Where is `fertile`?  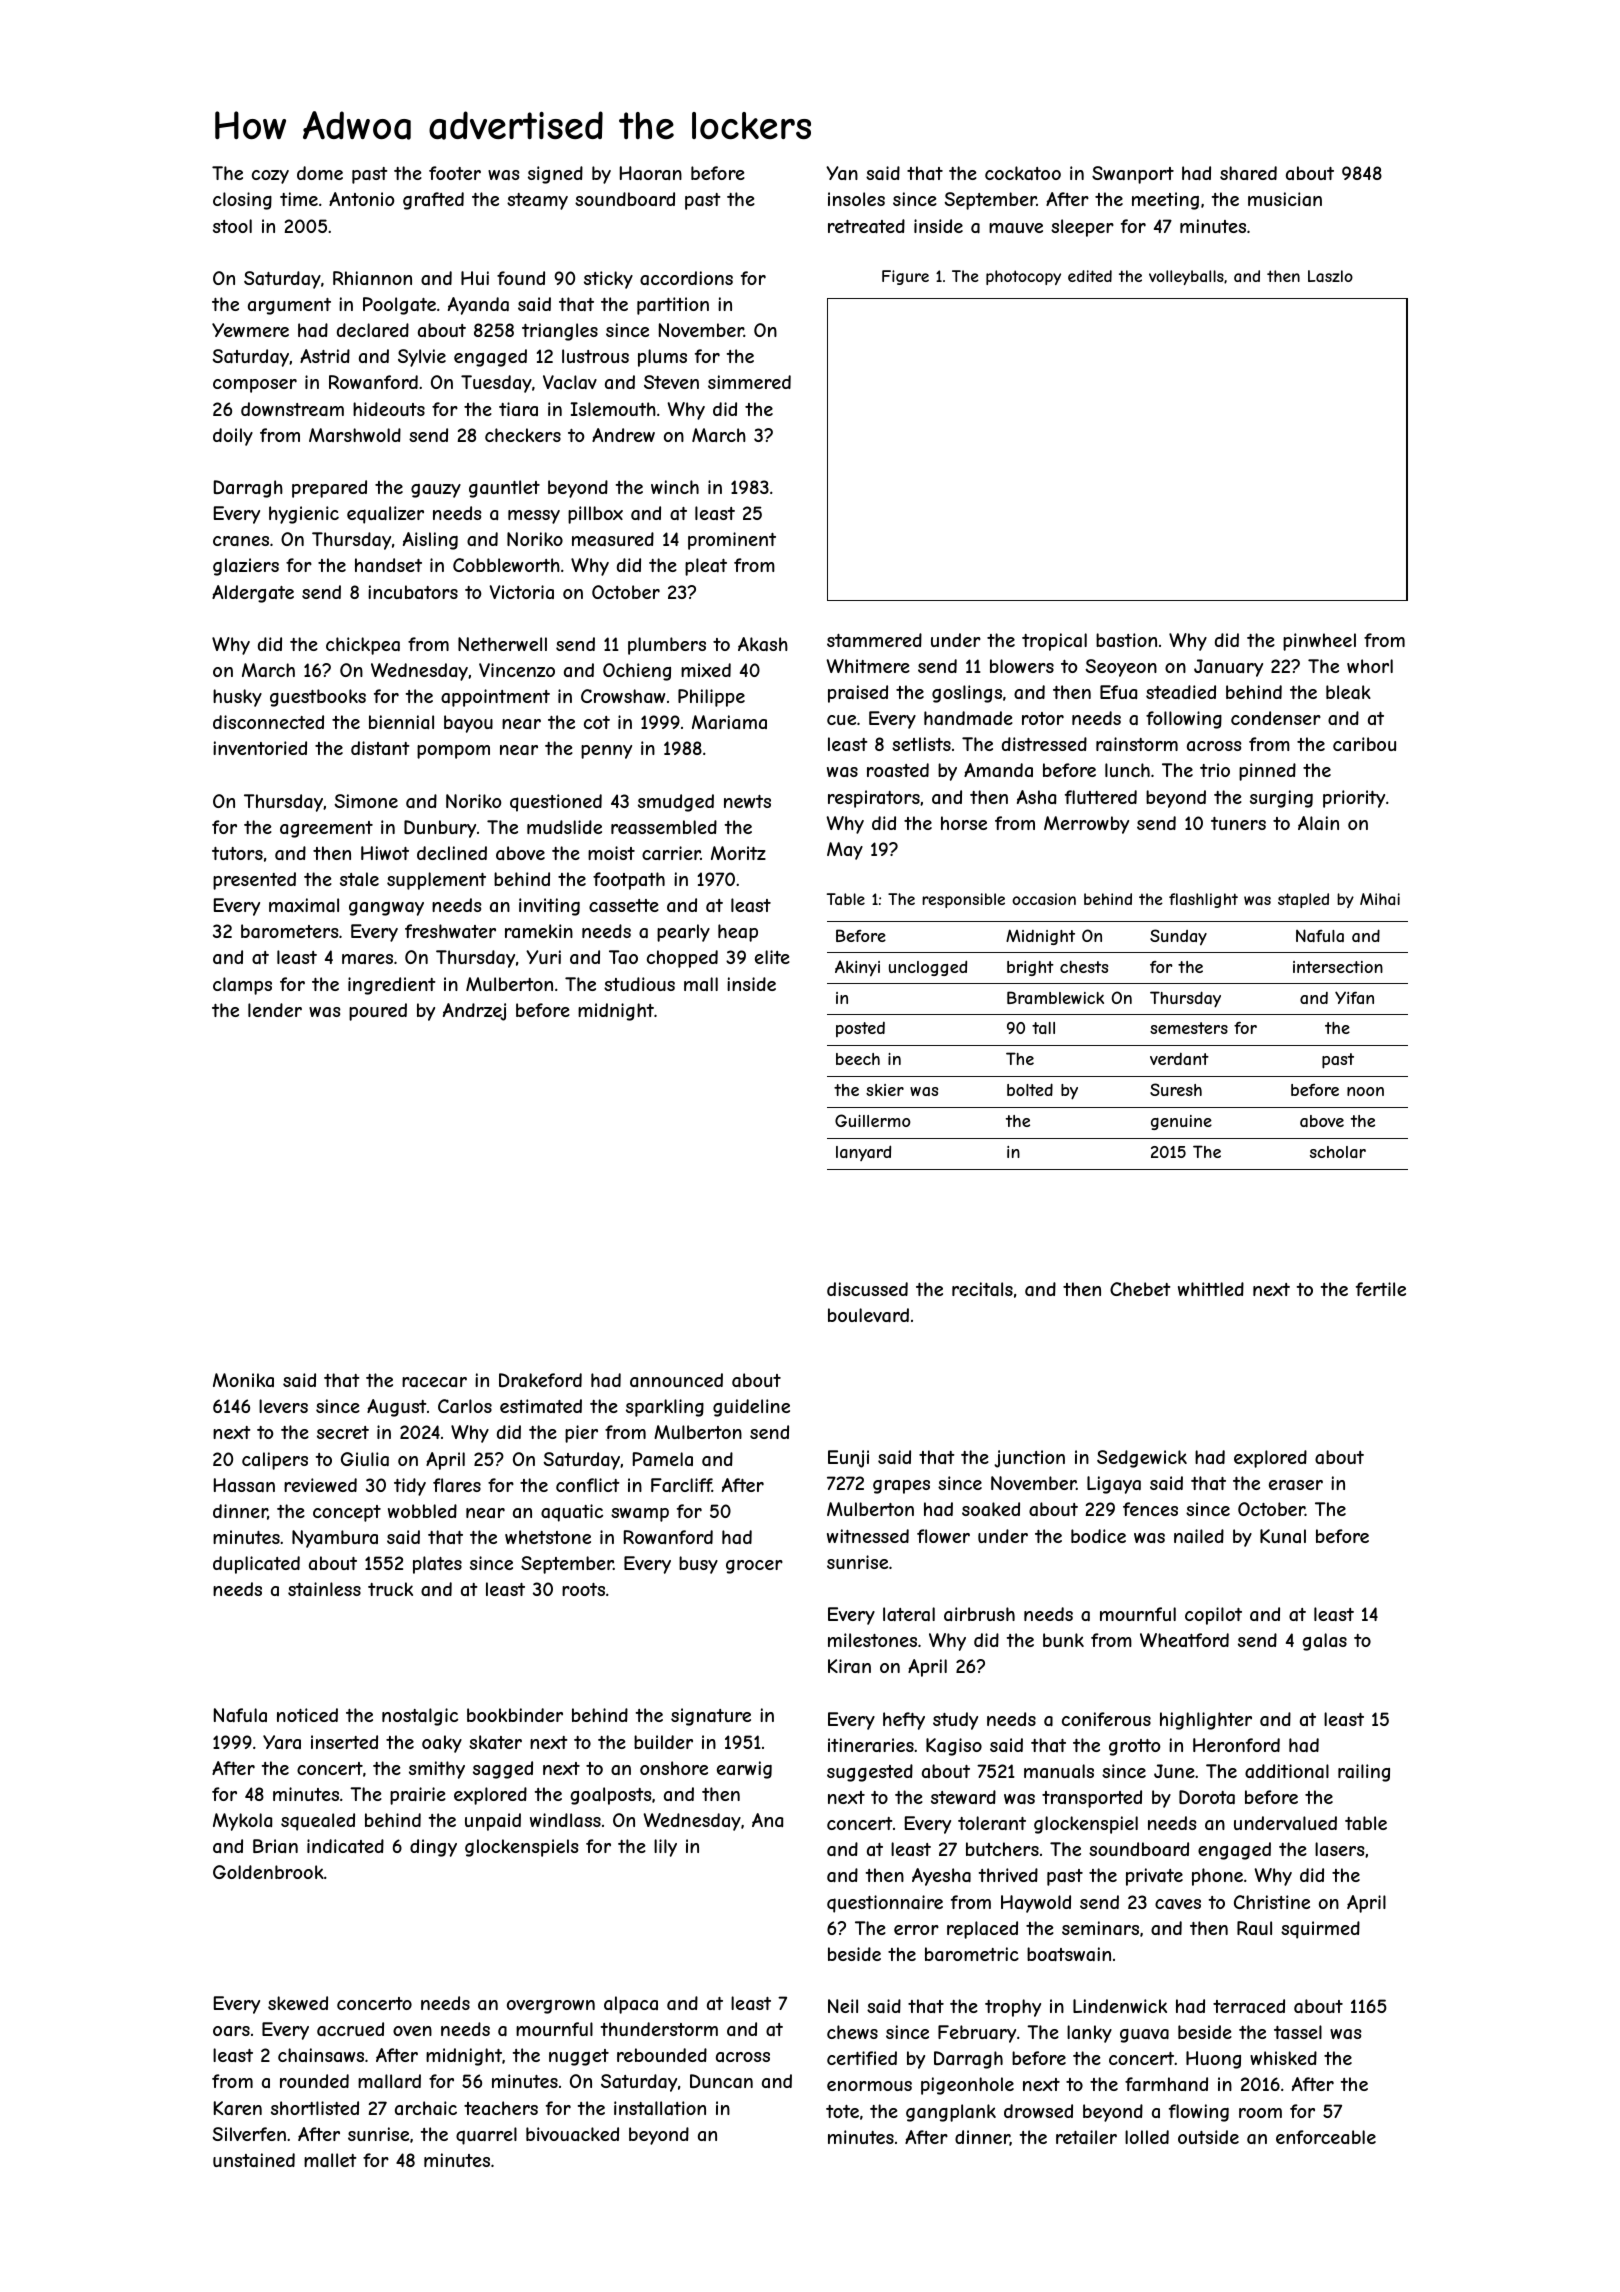
fertile is located at coordinates (1381, 1289).
